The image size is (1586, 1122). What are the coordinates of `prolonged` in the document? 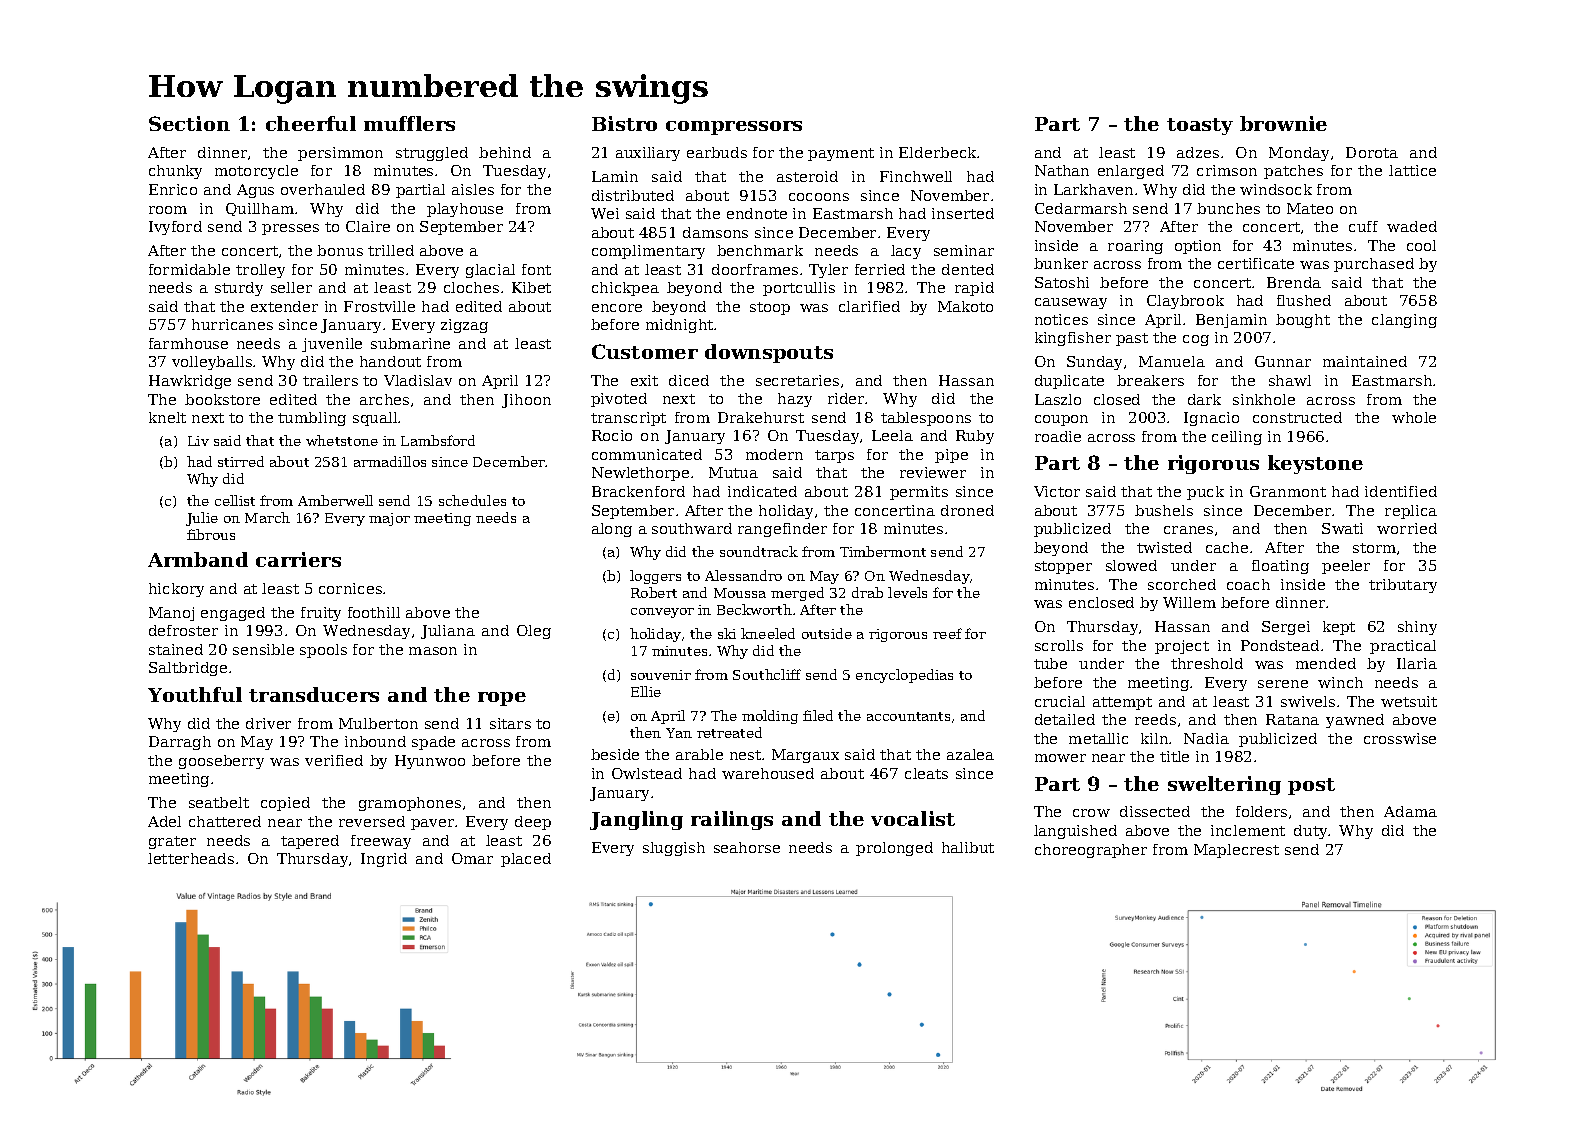 It's located at (894, 849).
